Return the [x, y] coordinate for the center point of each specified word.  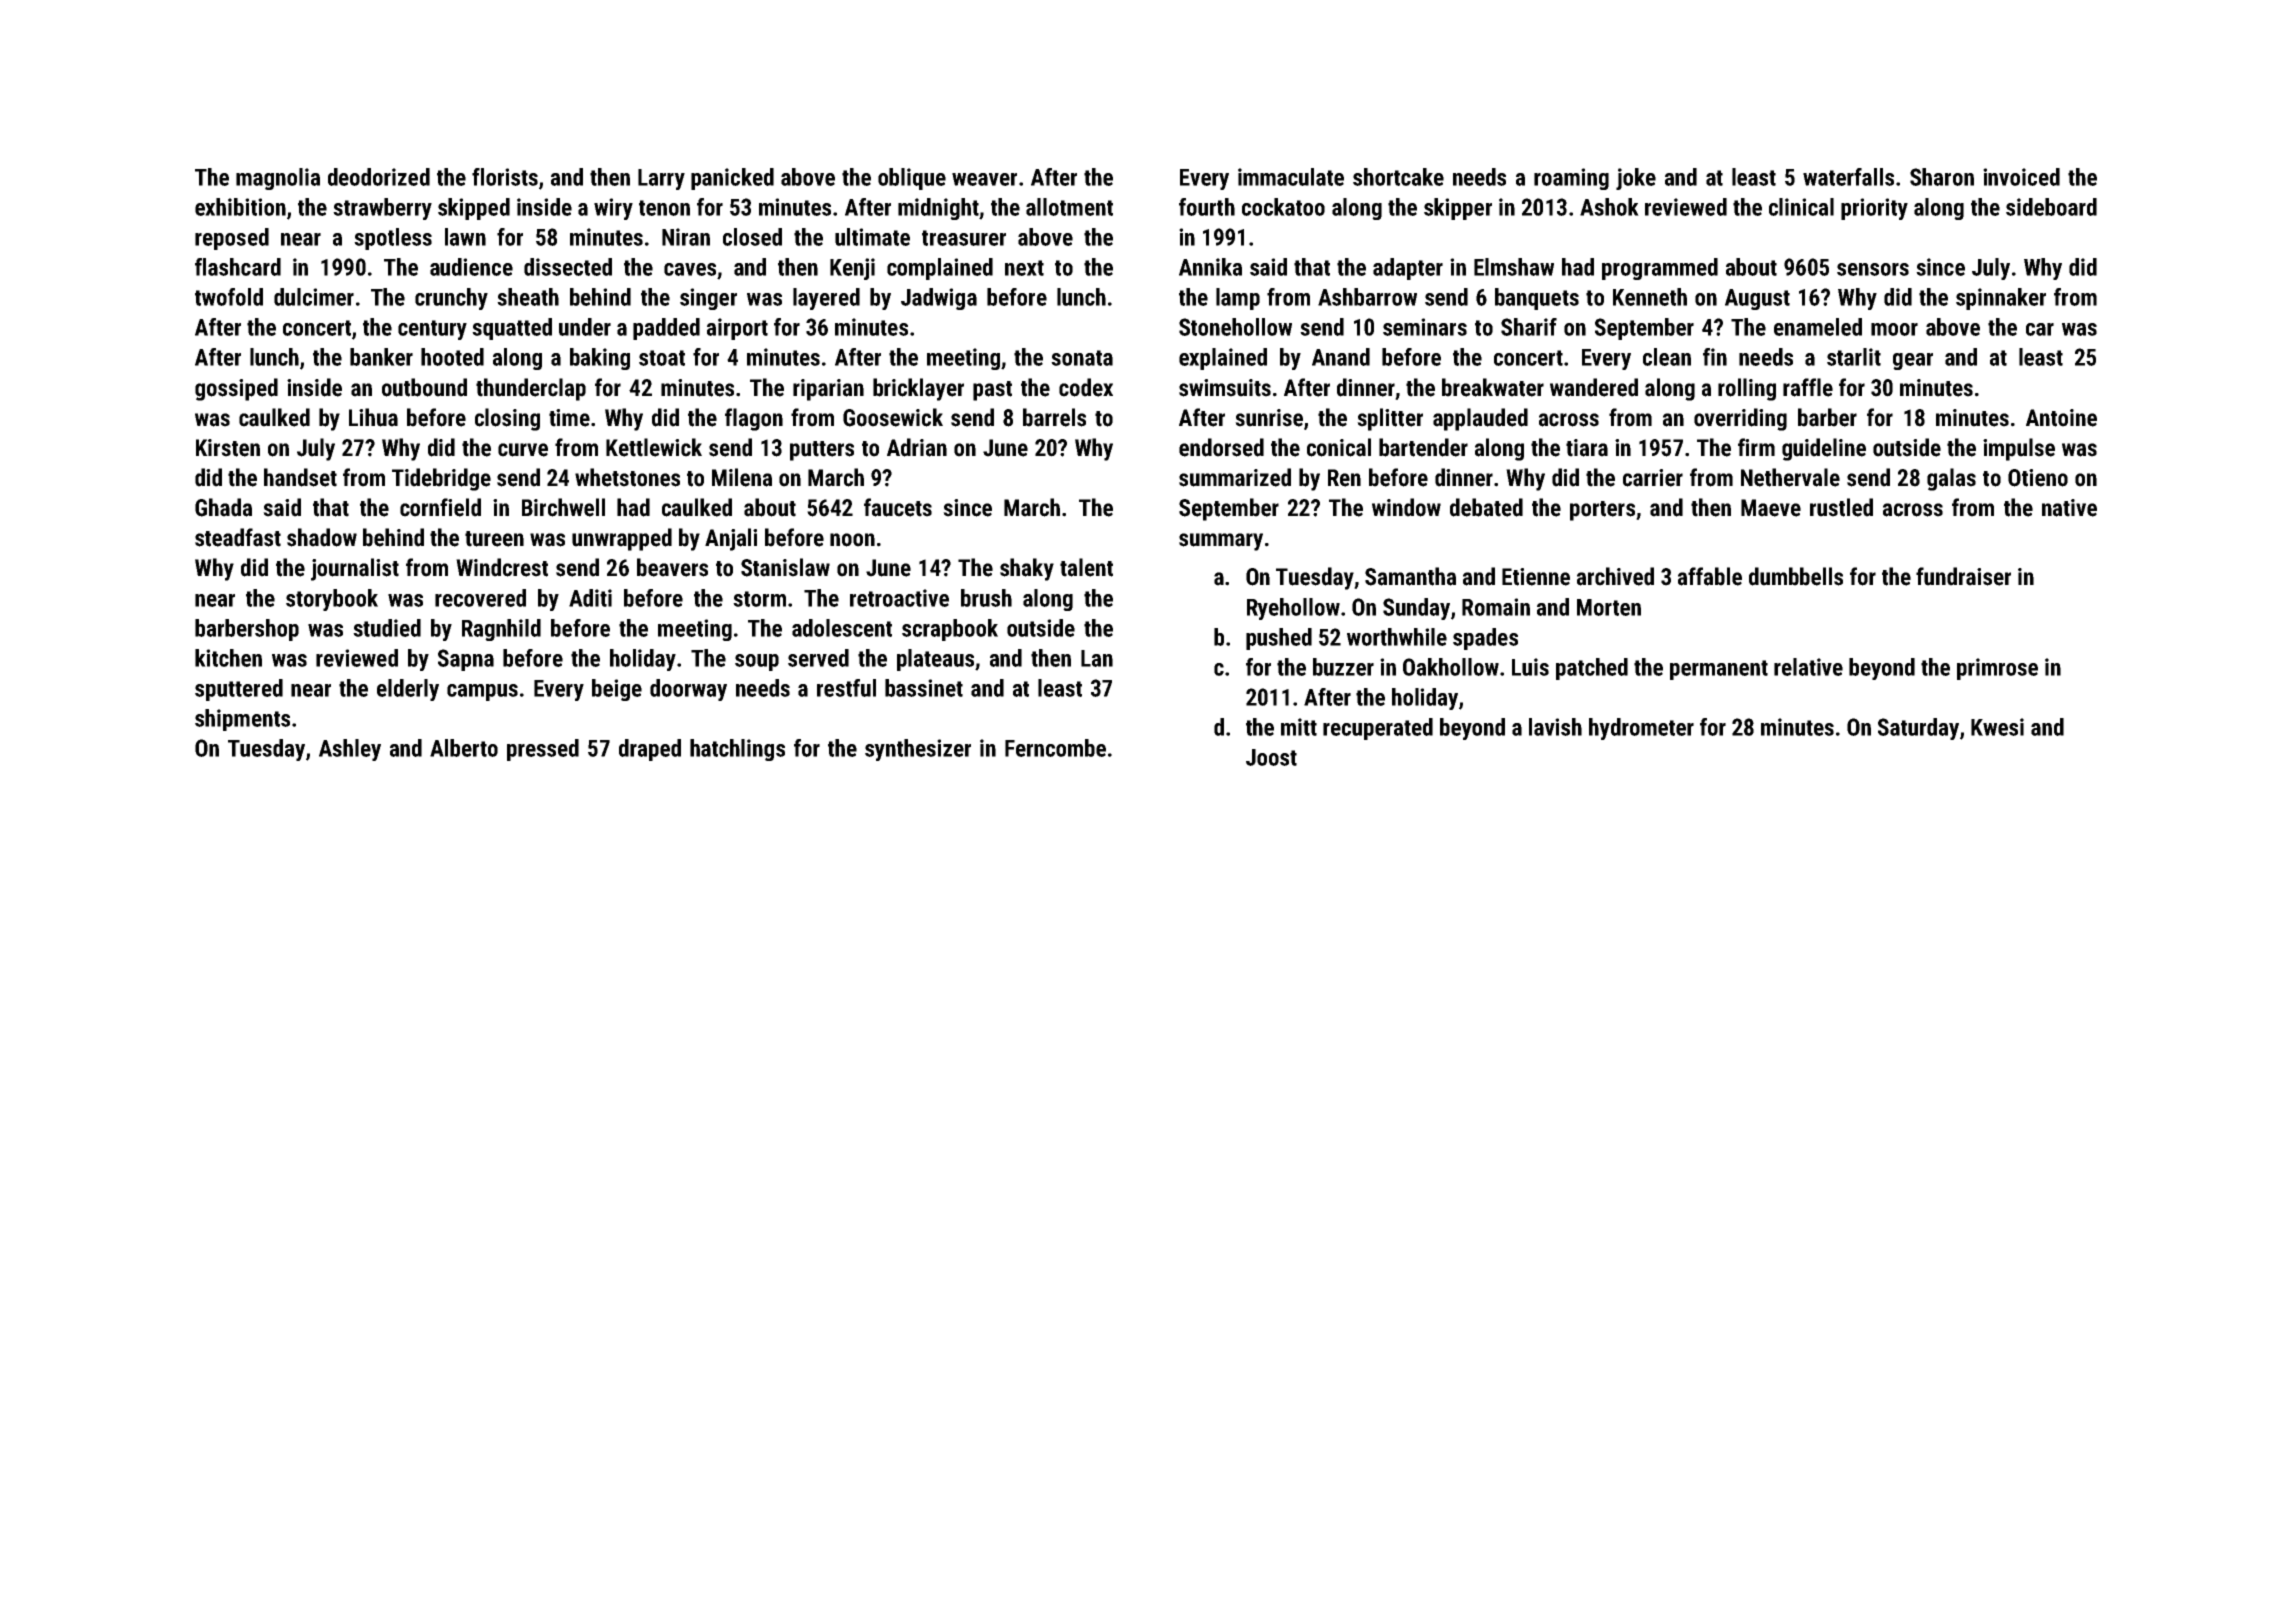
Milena [742, 477]
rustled [1841, 507]
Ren [1344, 478]
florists [505, 177]
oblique [912, 179]
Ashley [350, 750]
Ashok [1609, 207]
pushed [1279, 639]
